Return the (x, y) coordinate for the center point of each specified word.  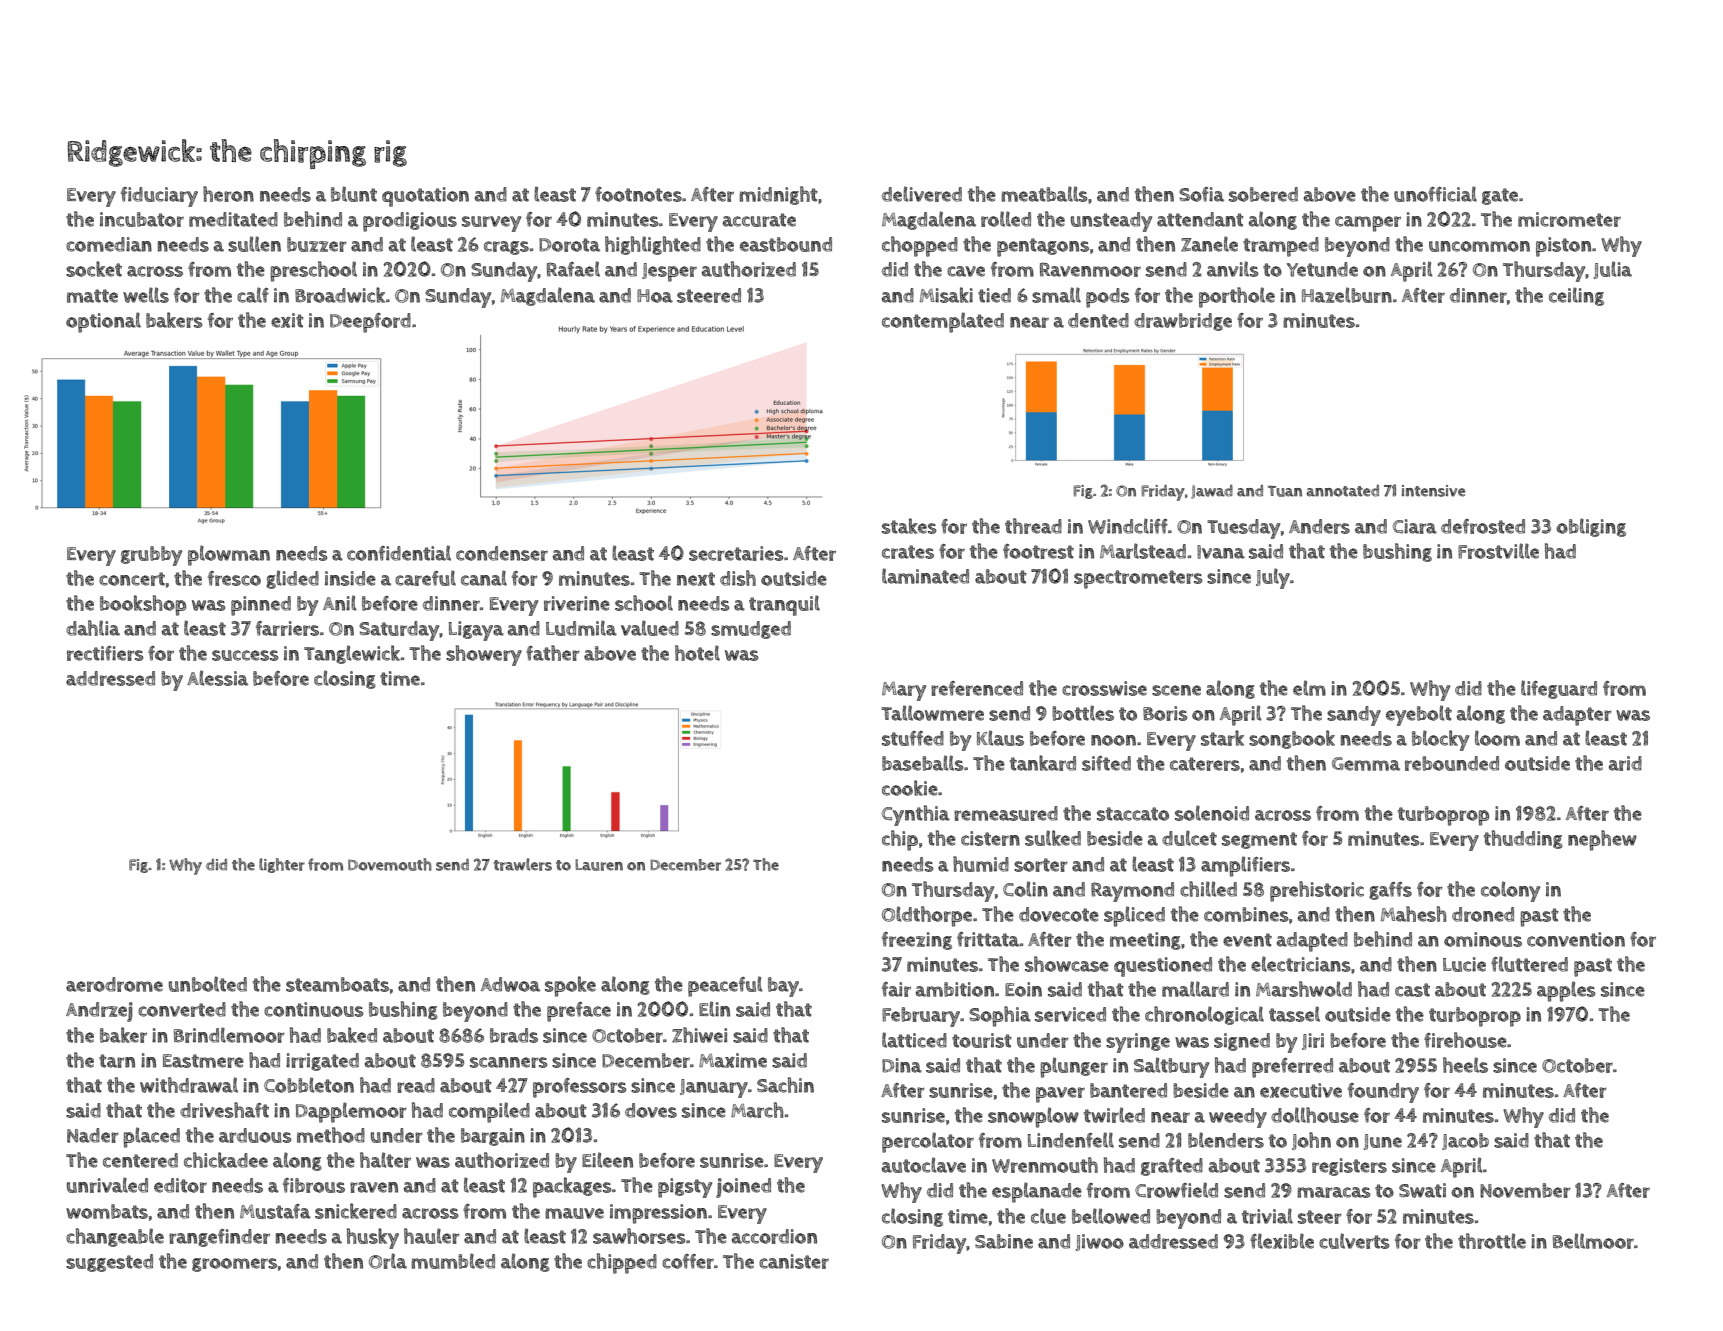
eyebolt (1419, 715)
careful (425, 578)
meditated (233, 219)
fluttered (1529, 964)
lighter (282, 865)
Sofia (1201, 194)
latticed (914, 1040)
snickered (356, 1211)
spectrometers (1138, 579)
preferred (1292, 1068)
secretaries (736, 553)
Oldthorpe (927, 916)
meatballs (1044, 194)
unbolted (208, 984)
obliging (1591, 527)
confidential (399, 553)
